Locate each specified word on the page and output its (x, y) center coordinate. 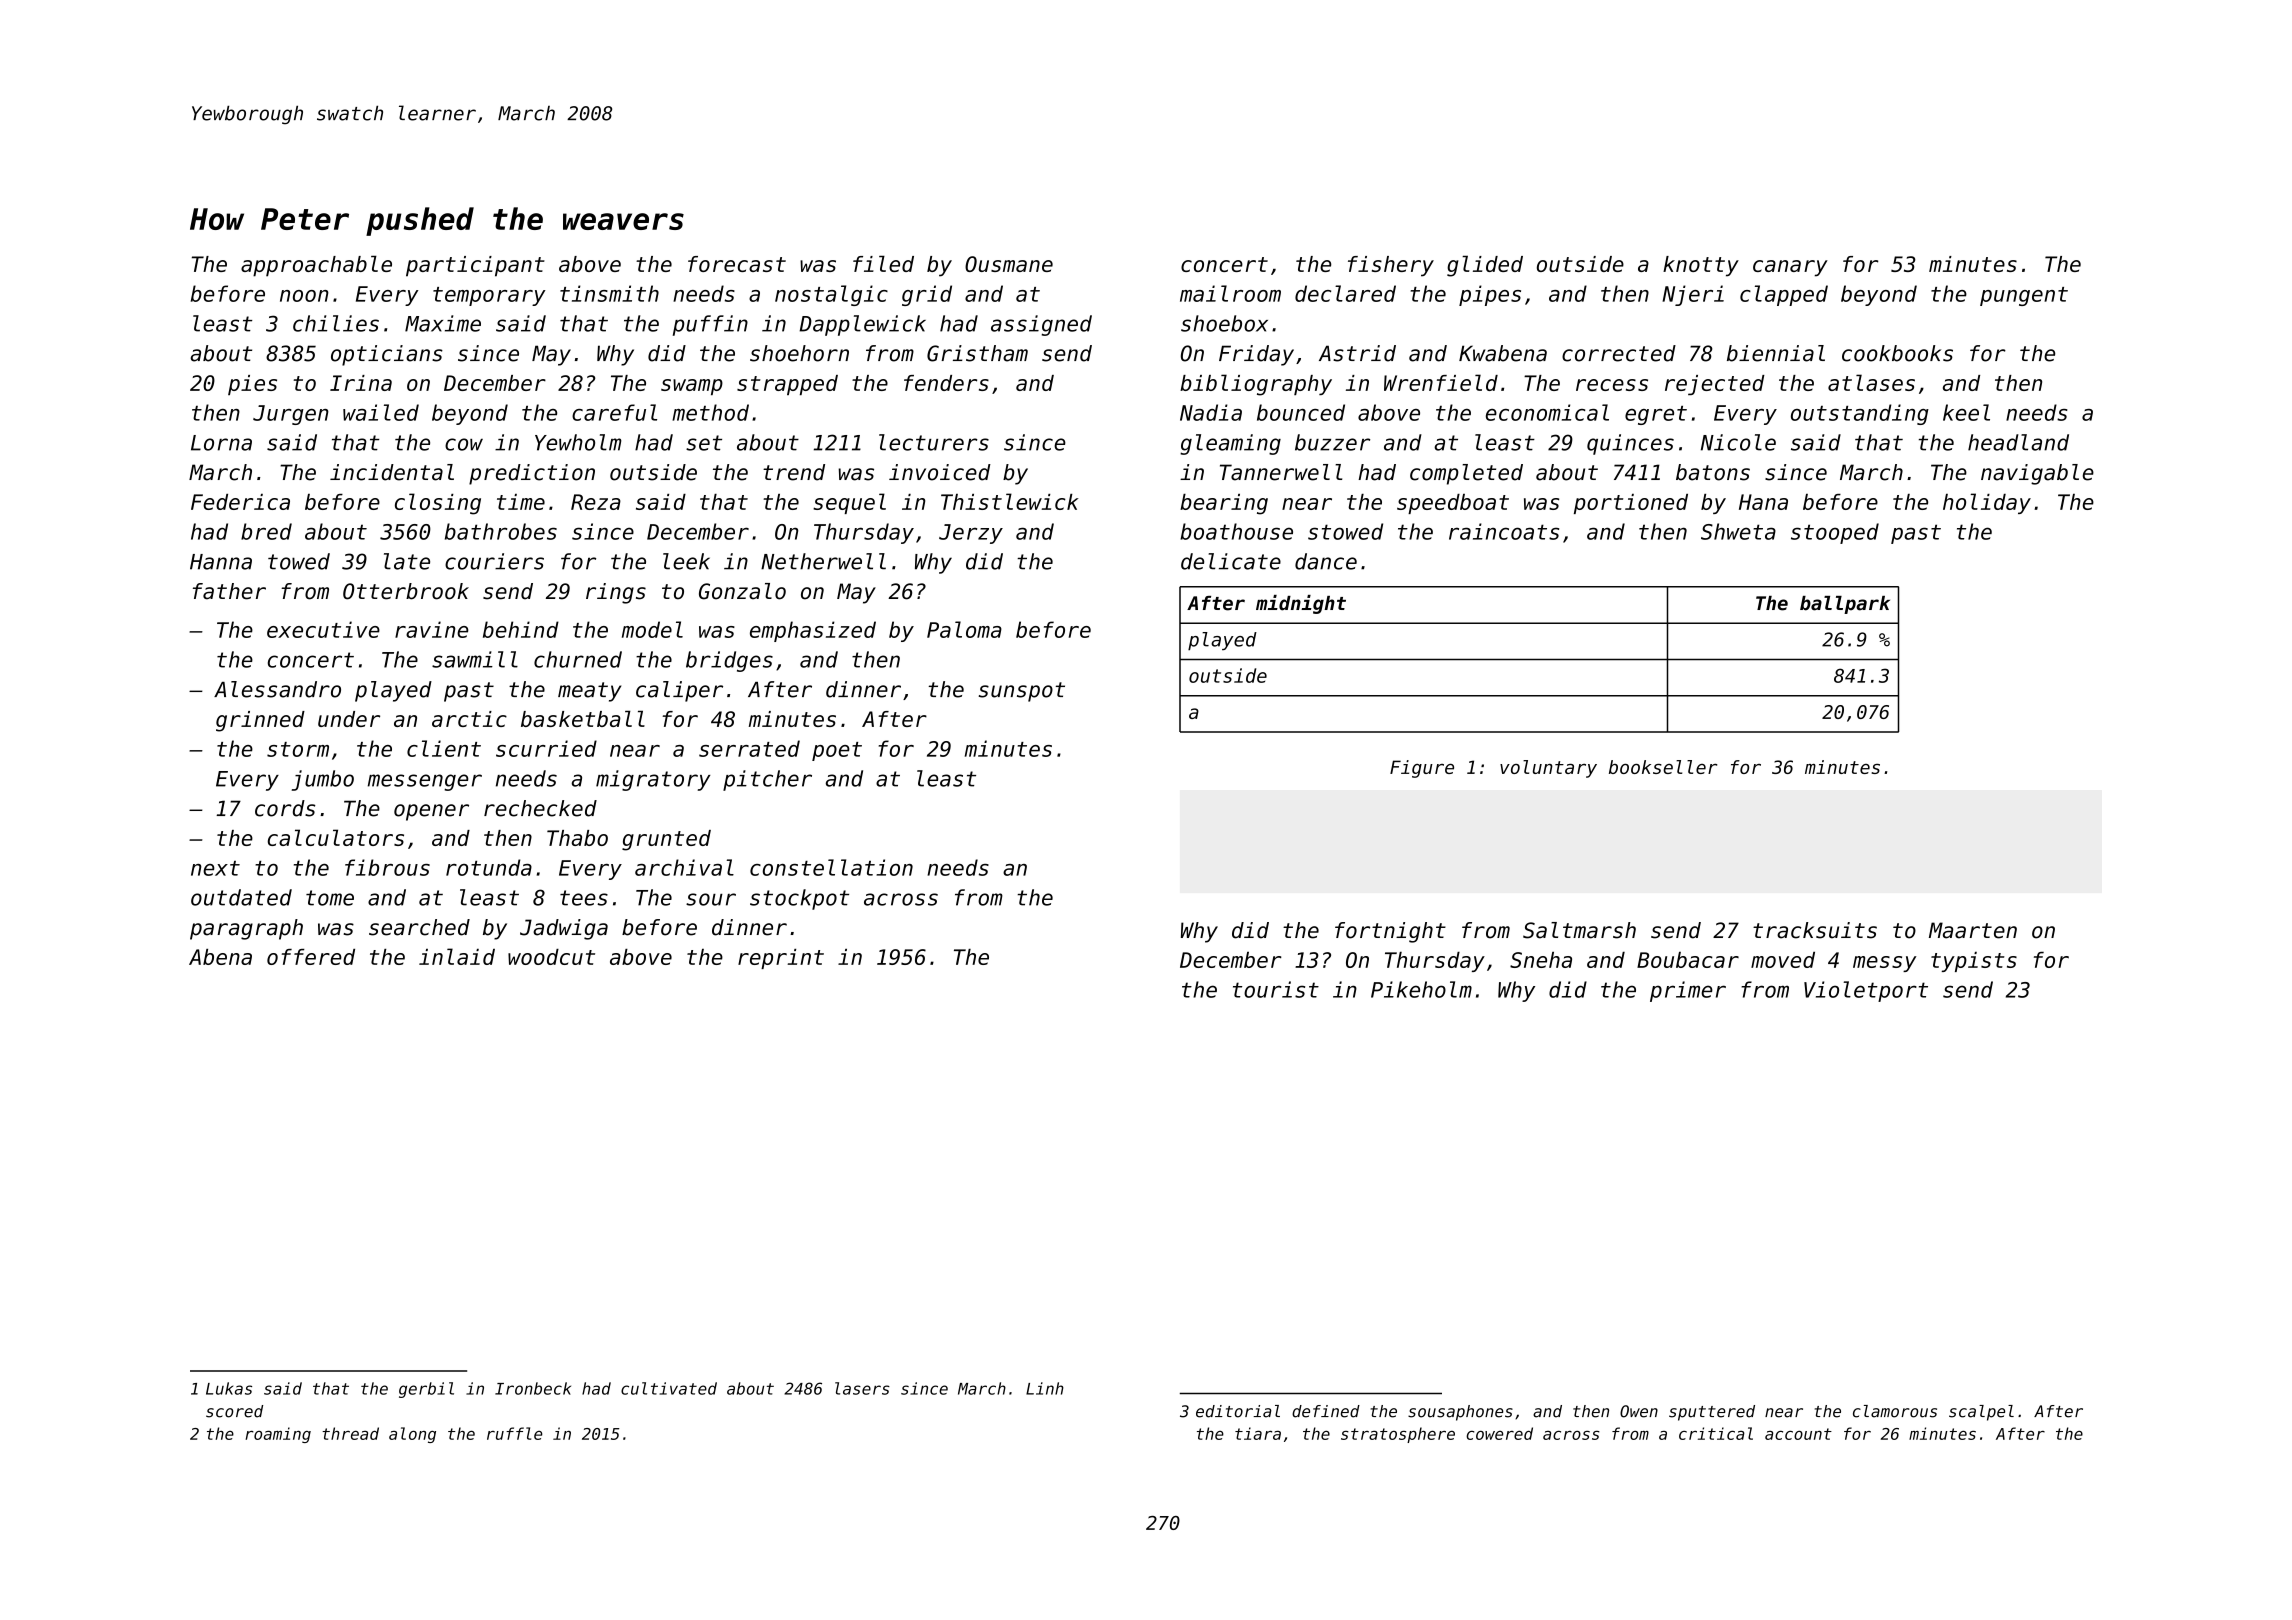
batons (1713, 472)
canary (1790, 268)
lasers (862, 1388)
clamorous (1895, 1411)
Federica (240, 502)
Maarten (1973, 930)
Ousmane (1009, 264)
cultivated (669, 1388)
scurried (546, 748)
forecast (737, 264)
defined (1326, 1411)
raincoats (1504, 531)
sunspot (1021, 692)
